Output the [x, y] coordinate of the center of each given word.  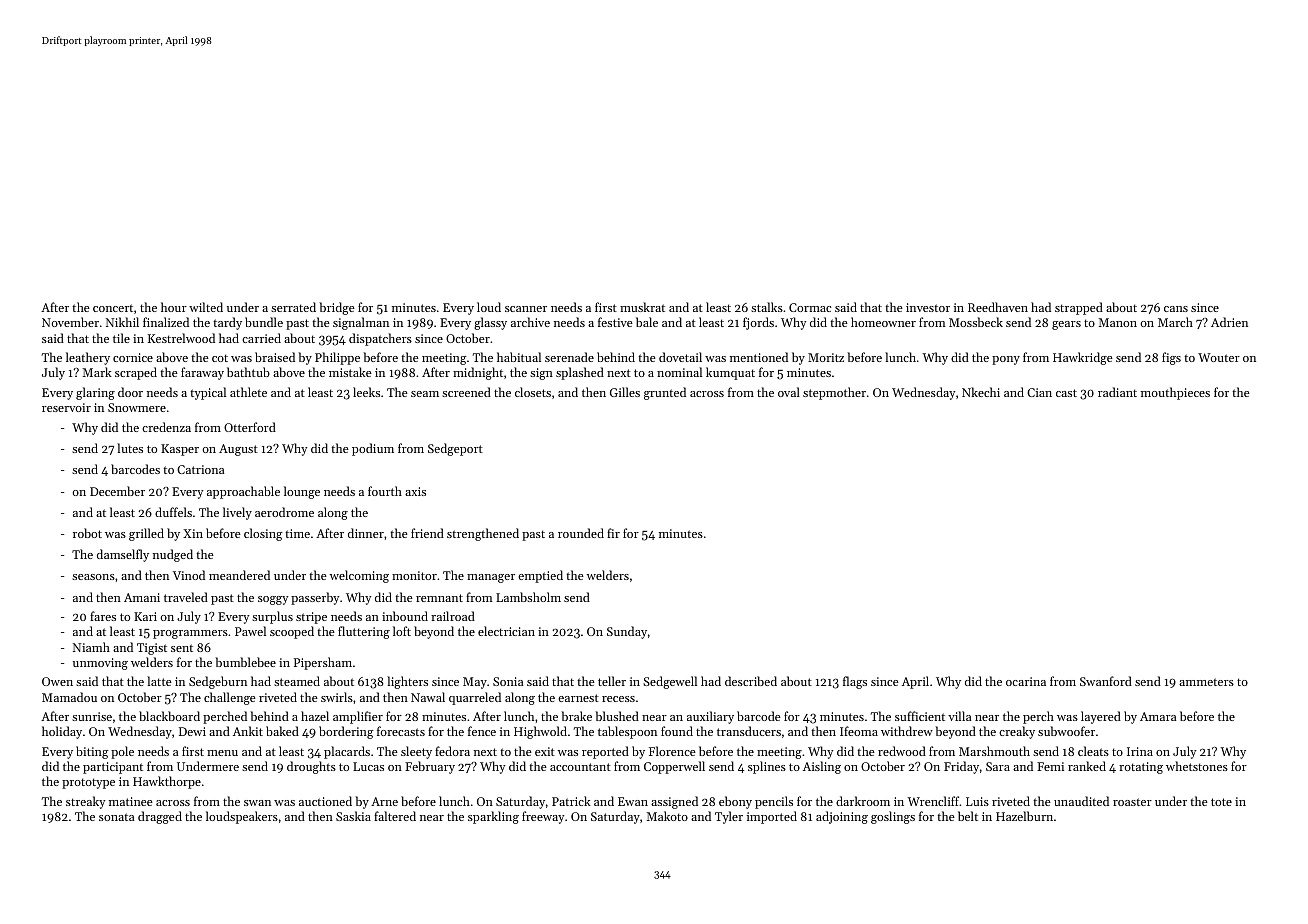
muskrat [642, 307]
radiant [1117, 392]
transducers [749, 731]
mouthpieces [1175, 393]
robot [87, 533]
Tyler [729, 817]
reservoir [66, 407]
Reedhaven [998, 307]
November [70, 322]
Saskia [353, 816]
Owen [57, 681]
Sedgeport [455, 449]
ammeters [1206, 682]
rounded [581, 533]
